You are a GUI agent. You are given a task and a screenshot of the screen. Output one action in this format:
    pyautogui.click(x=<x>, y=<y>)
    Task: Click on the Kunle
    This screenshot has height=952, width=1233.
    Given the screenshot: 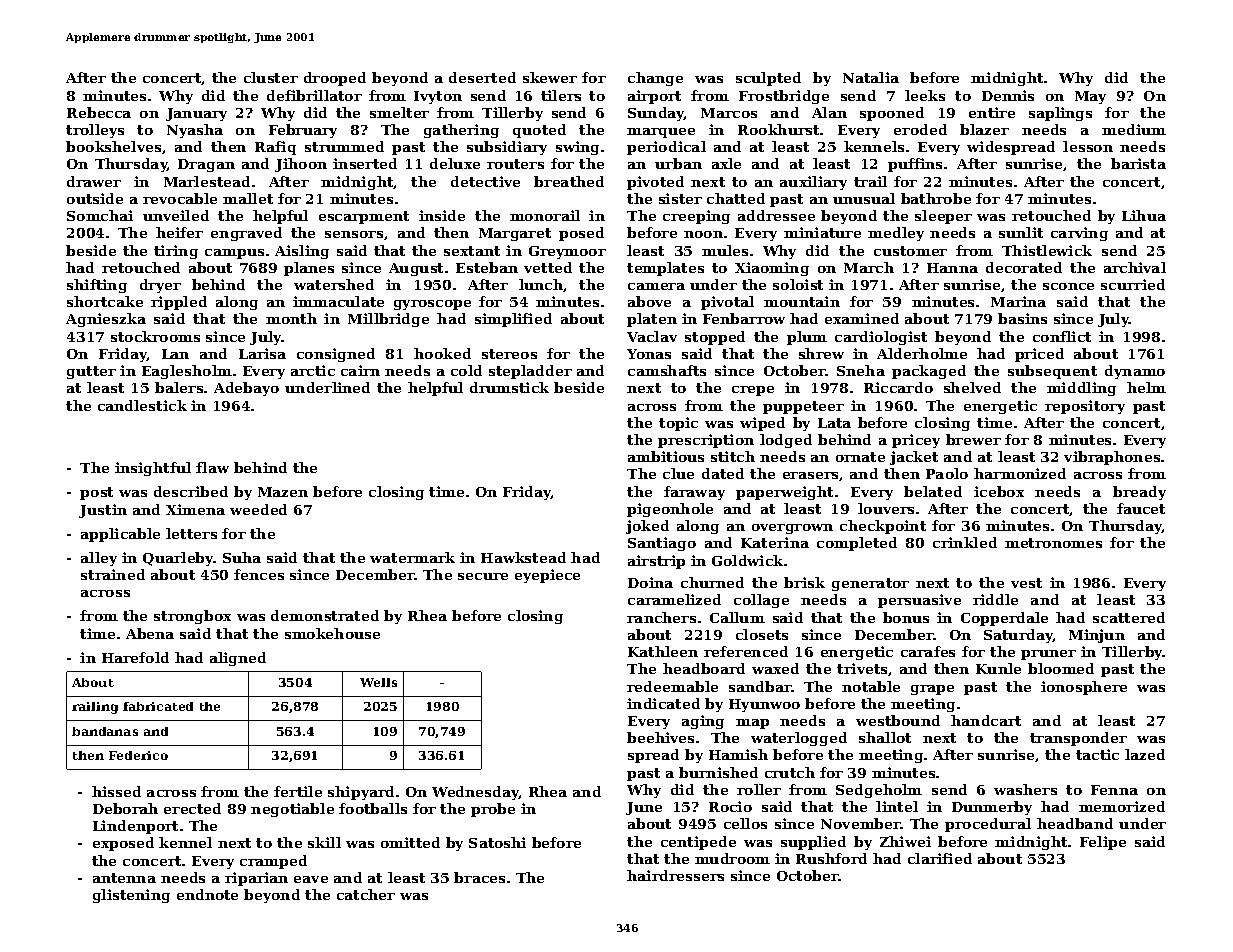 What is the action you would take?
    pyautogui.click(x=998, y=668)
